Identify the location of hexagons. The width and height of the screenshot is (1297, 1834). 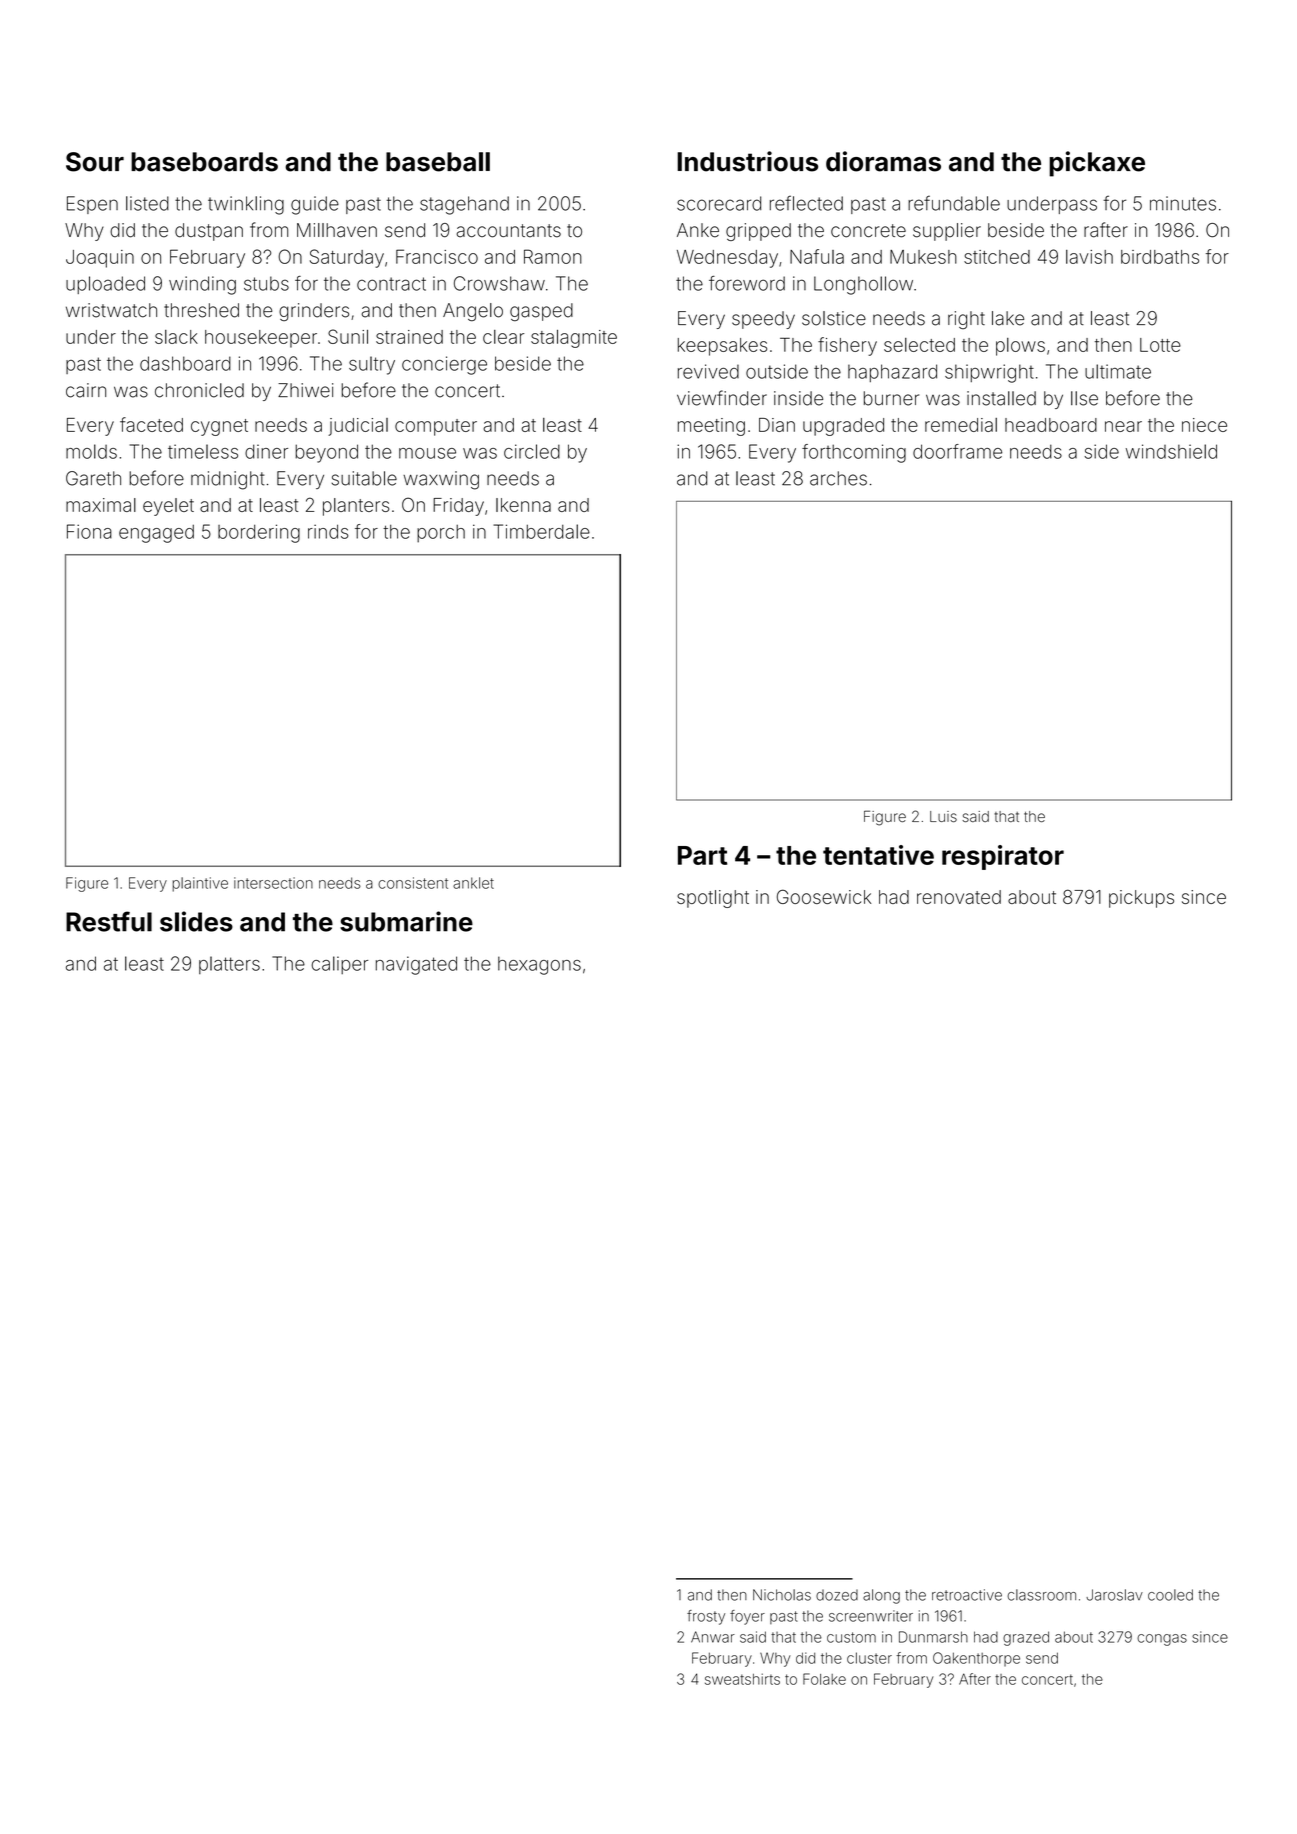
(539, 965).
